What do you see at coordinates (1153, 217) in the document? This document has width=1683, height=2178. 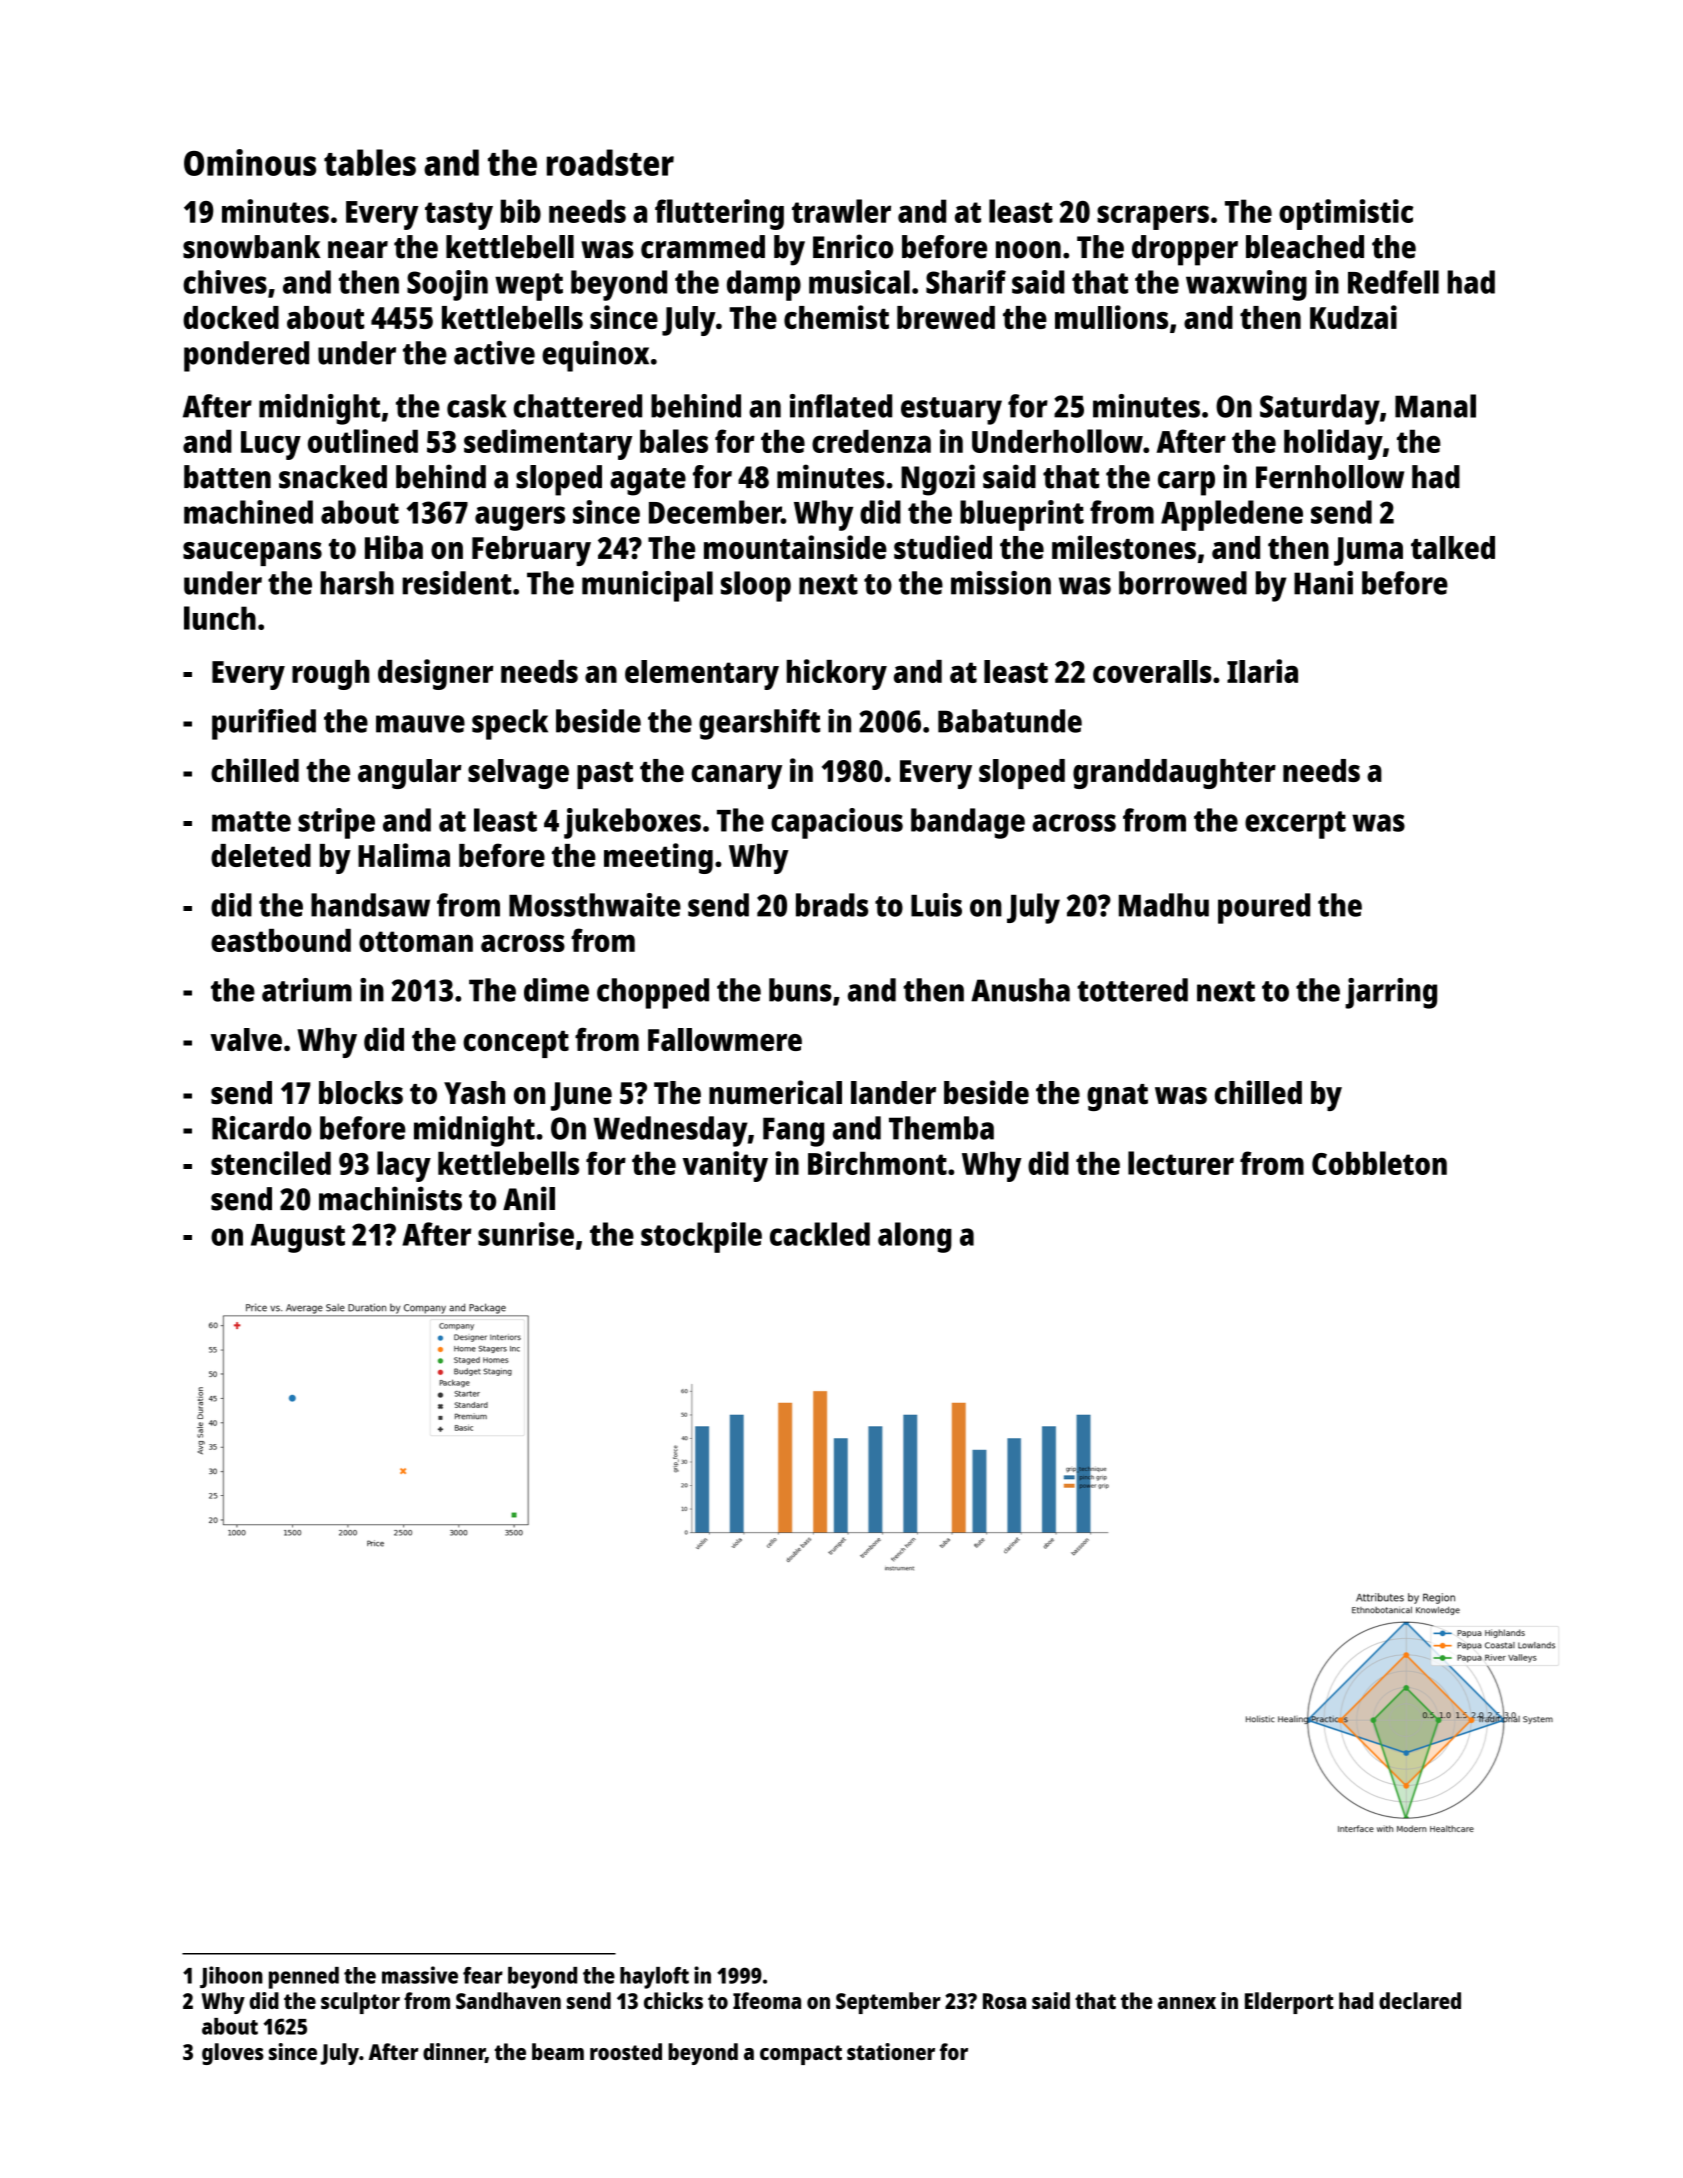 I see `scrapers` at bounding box center [1153, 217].
